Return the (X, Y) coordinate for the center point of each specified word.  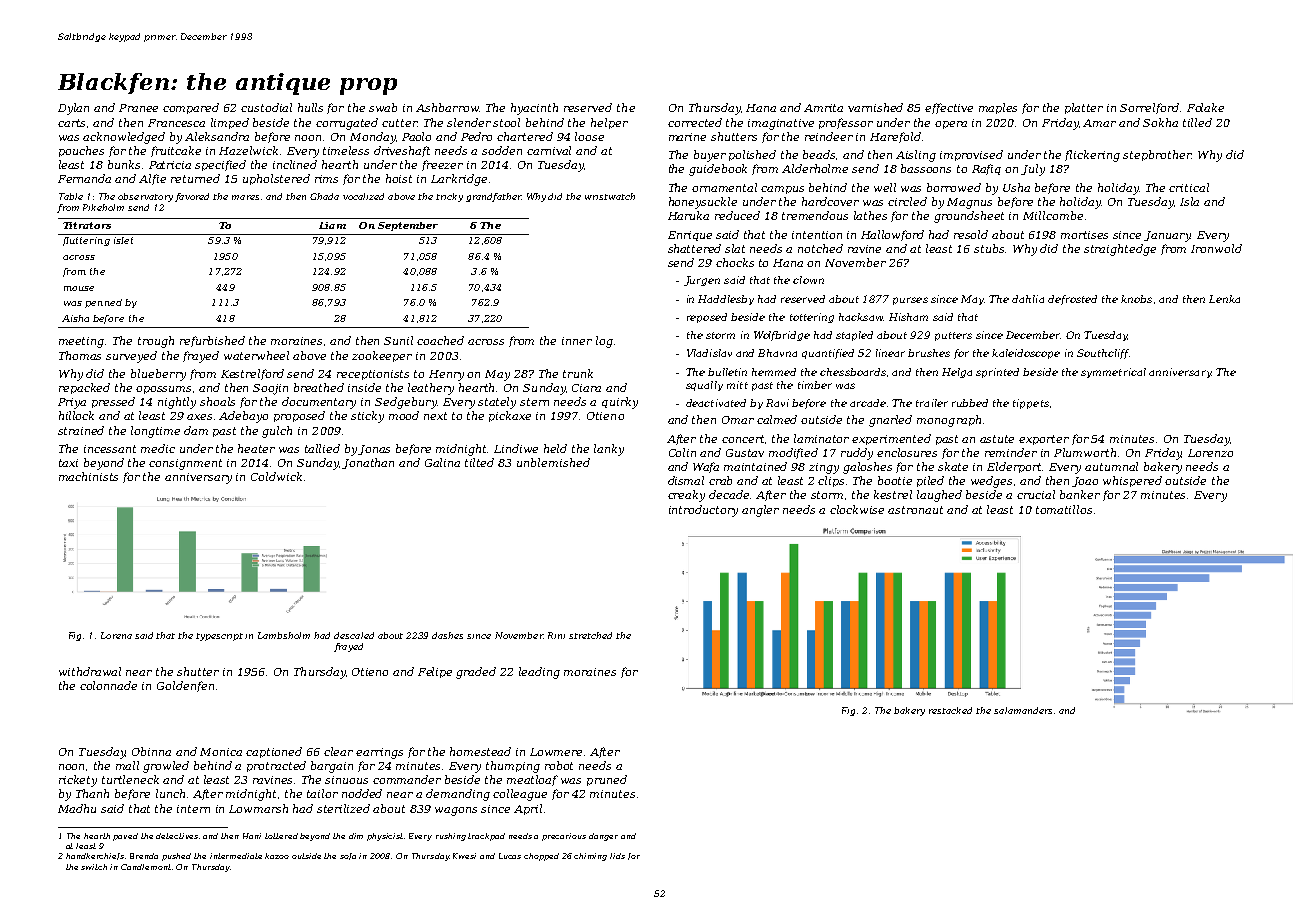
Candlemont (146, 867)
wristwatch (610, 196)
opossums (163, 390)
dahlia (1028, 299)
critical (1189, 187)
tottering (812, 318)
